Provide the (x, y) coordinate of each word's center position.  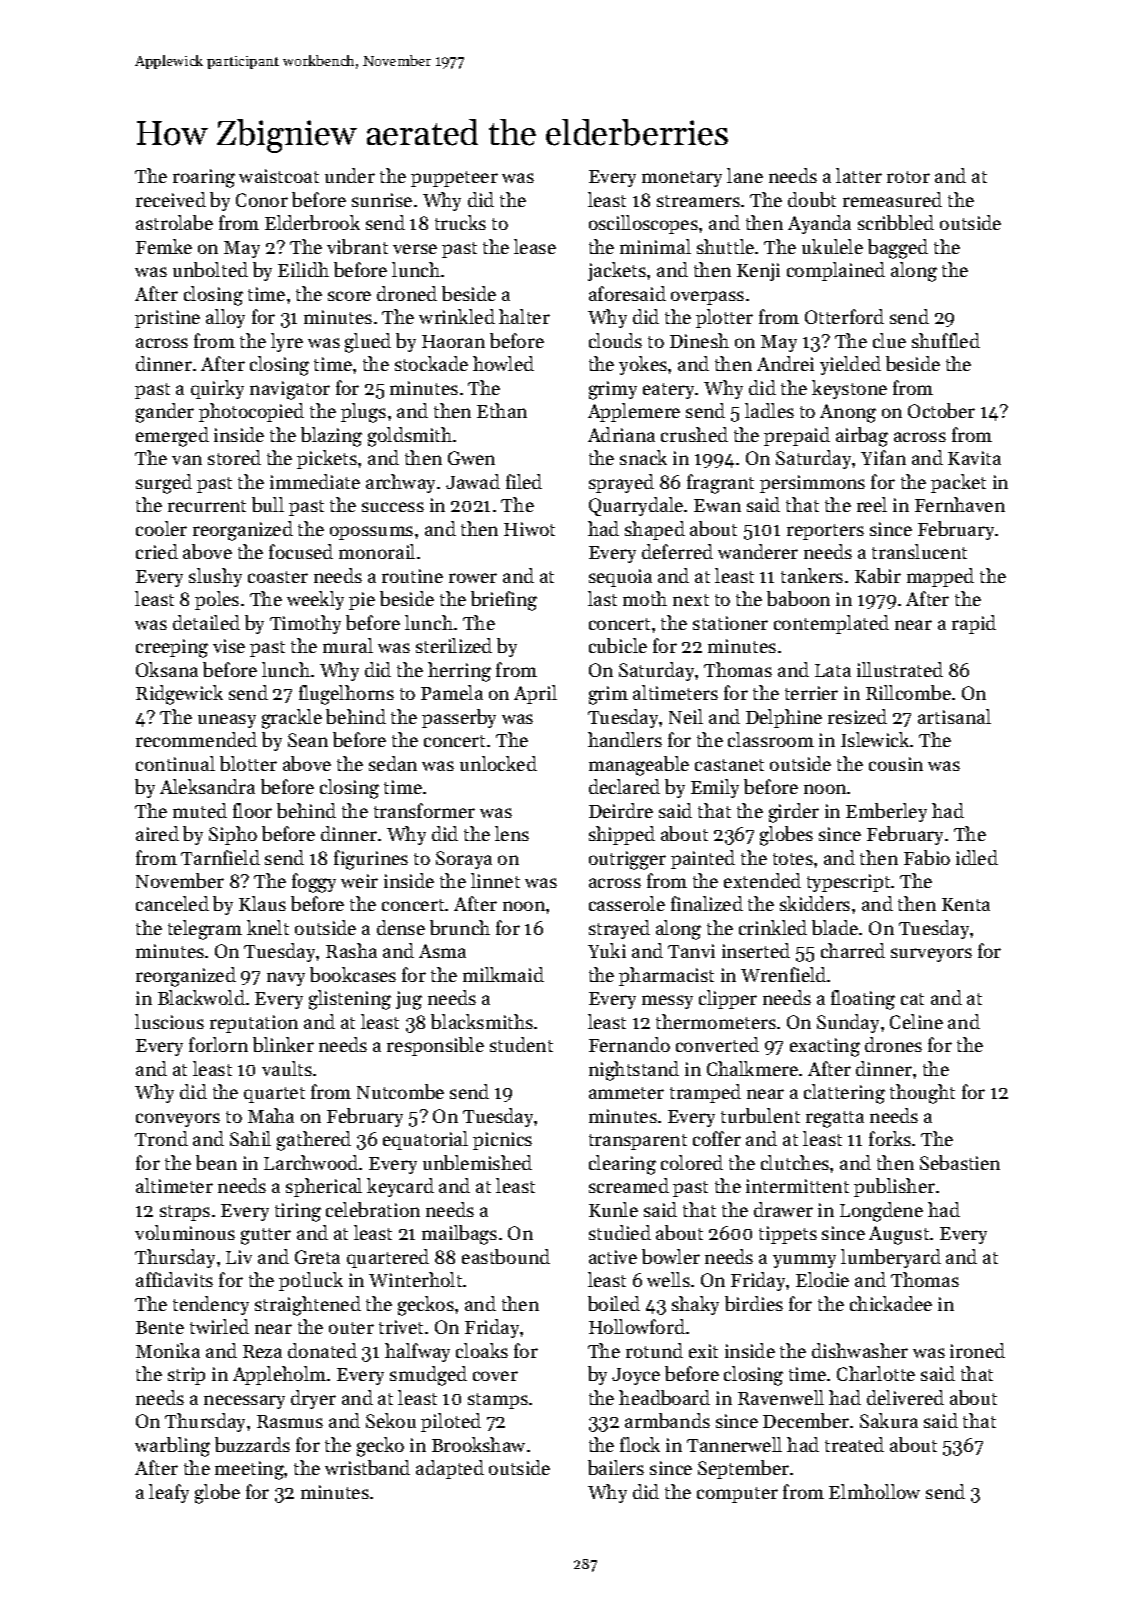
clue (889, 340)
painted (703, 859)
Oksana (167, 669)
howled (503, 363)
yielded (850, 365)
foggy (314, 883)
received (171, 199)
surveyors (931, 955)
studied (620, 1232)
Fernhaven (960, 504)
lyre (287, 342)
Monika (168, 1350)
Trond (161, 1138)
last (602, 598)
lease (535, 246)
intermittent (797, 1186)
